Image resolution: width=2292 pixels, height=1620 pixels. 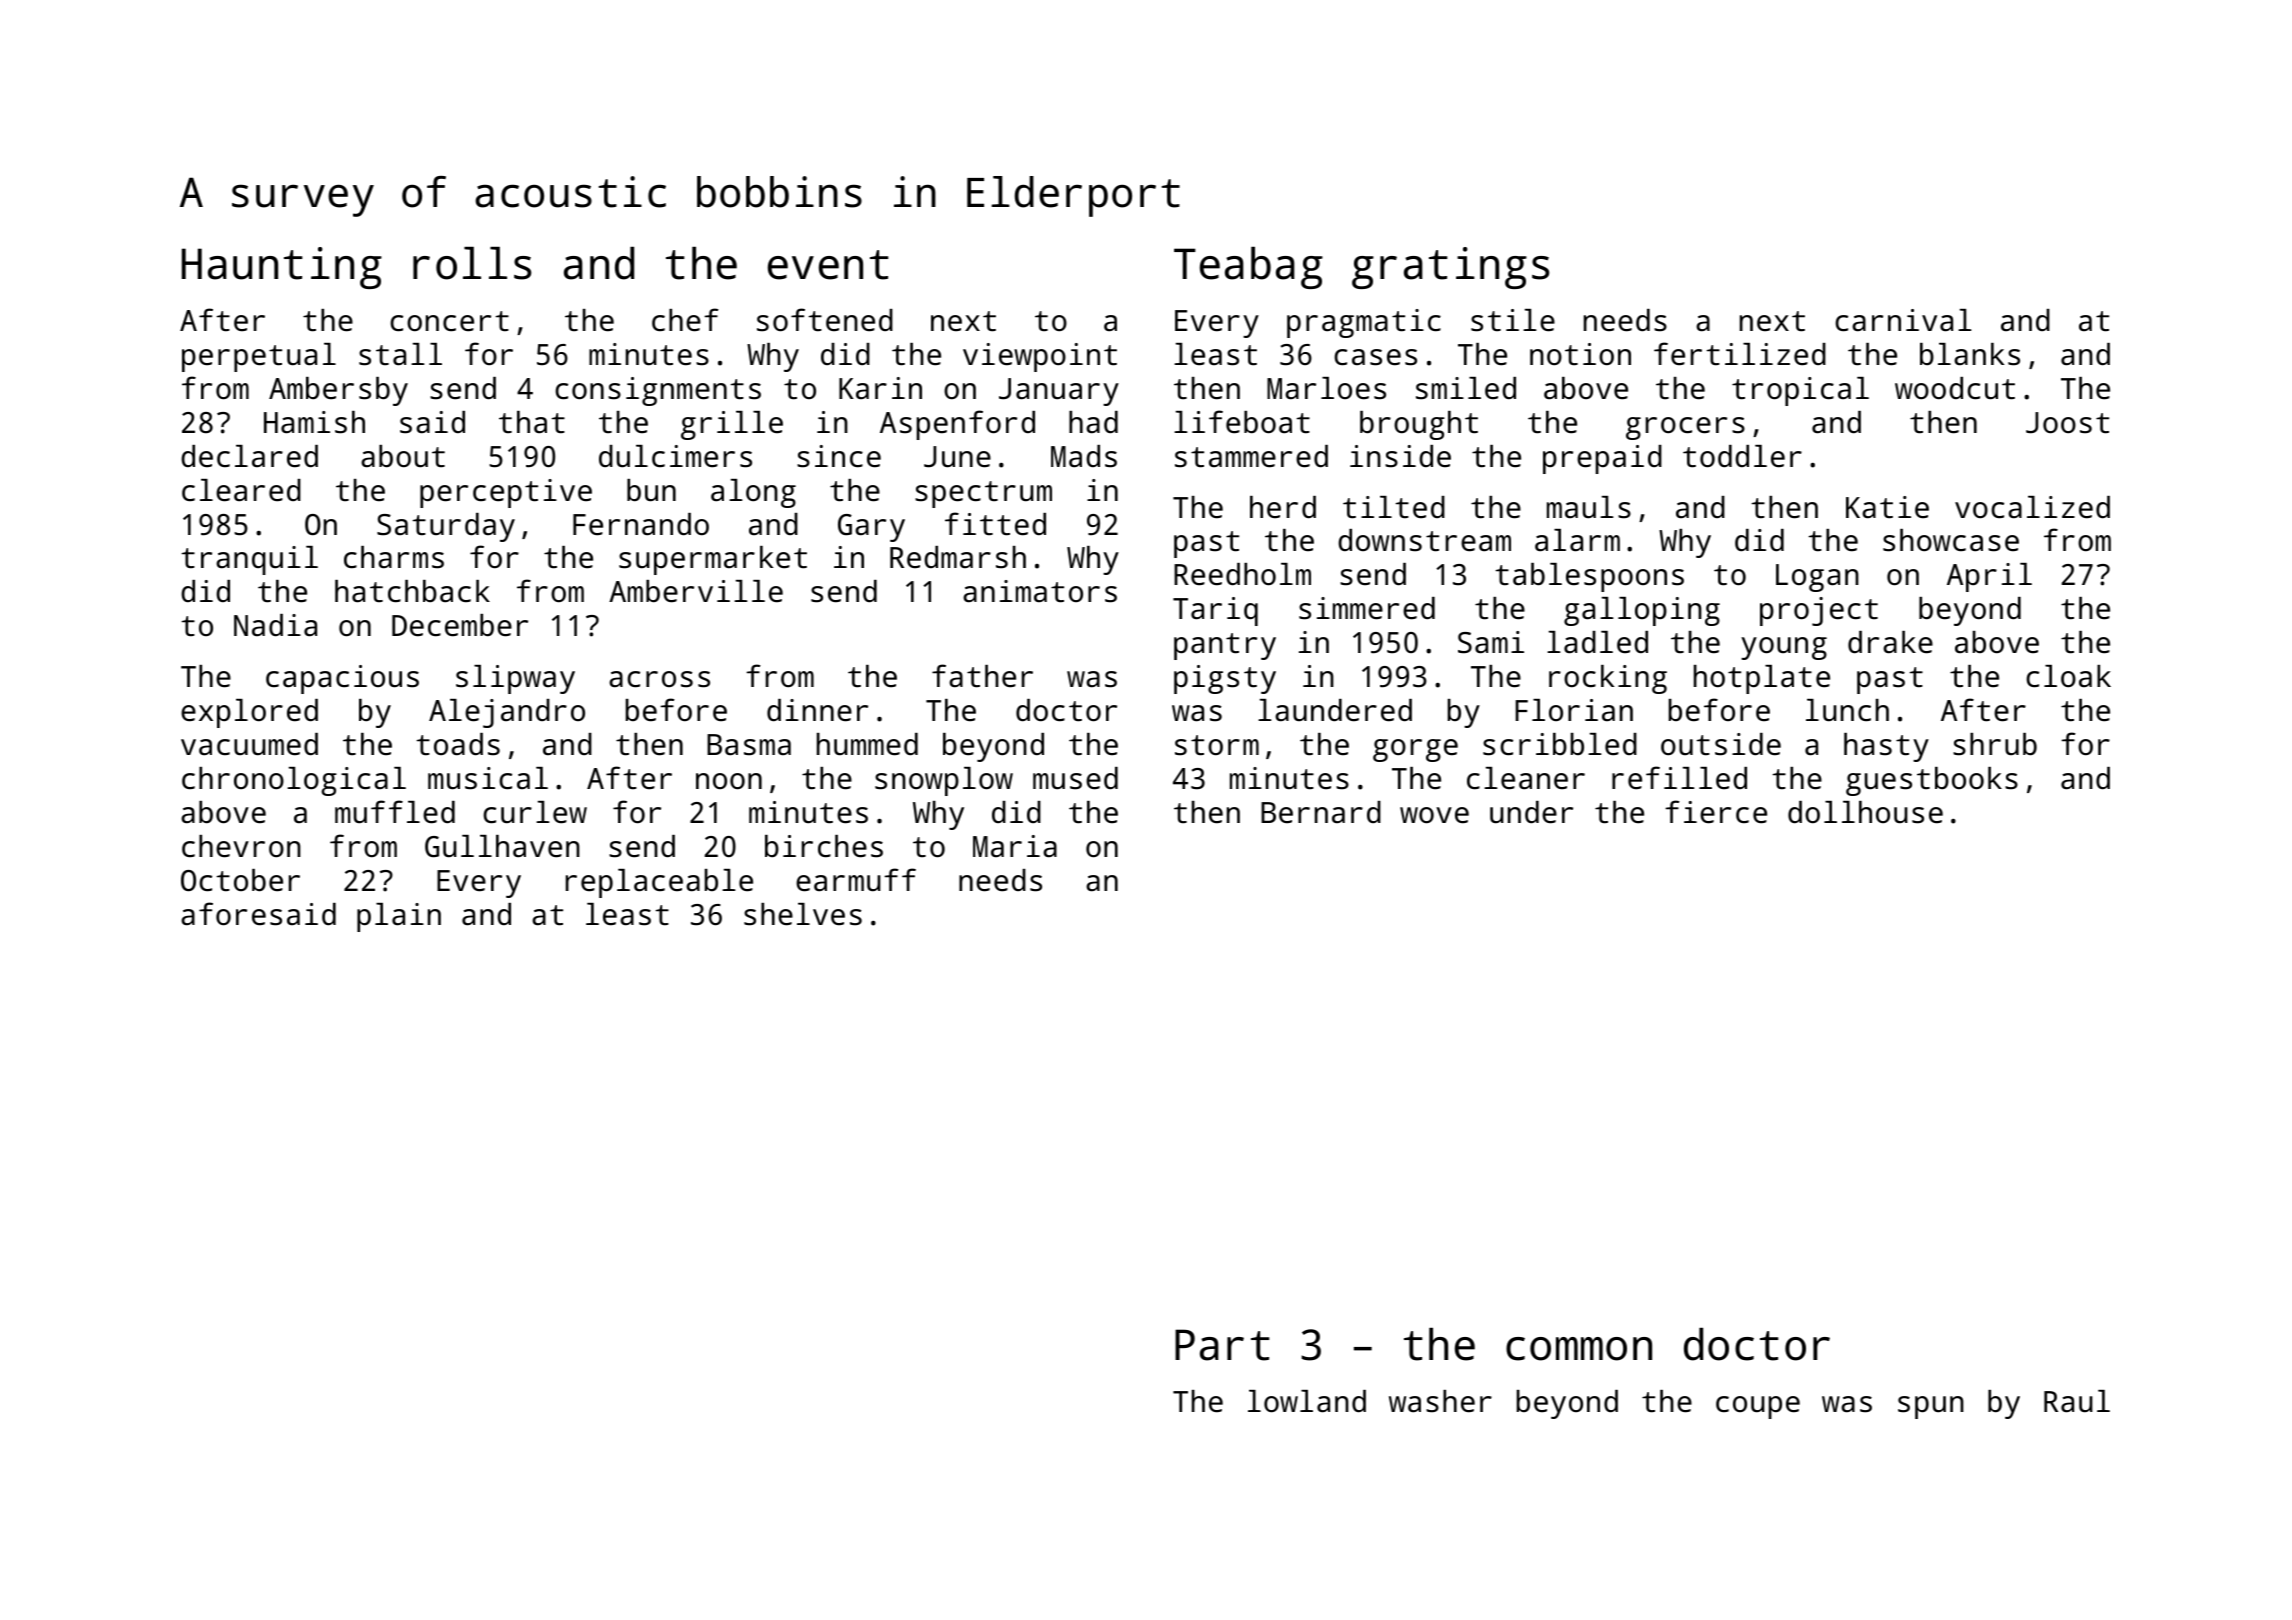 I want to click on rolls, so click(x=472, y=263).
